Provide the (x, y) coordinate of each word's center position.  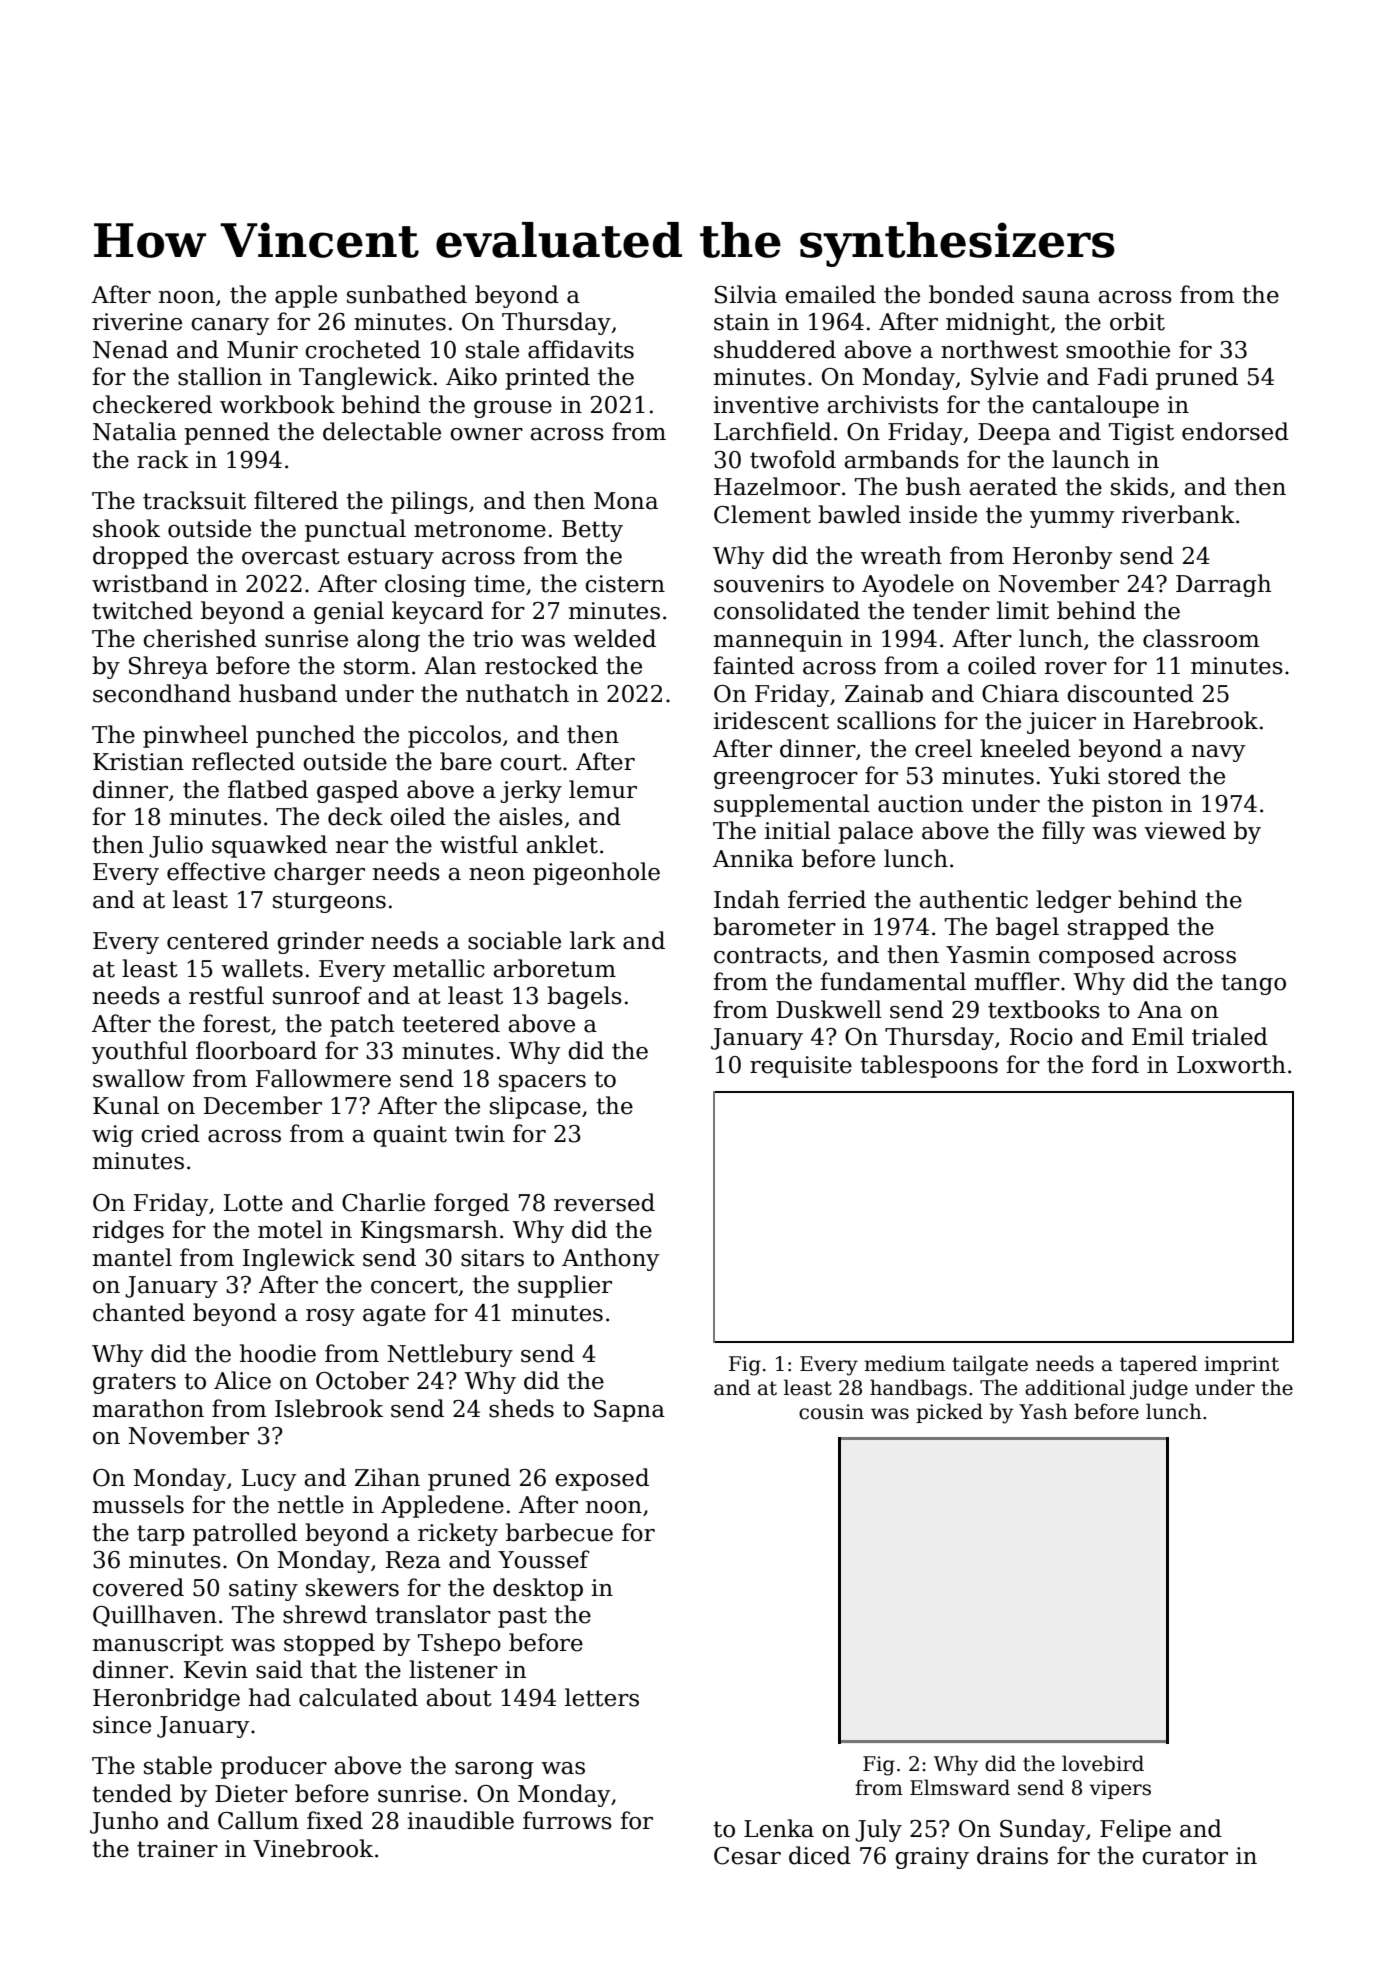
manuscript (158, 1645)
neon (497, 874)
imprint (1241, 1365)
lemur (603, 789)
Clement (762, 514)
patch (362, 1025)
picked (949, 1413)
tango (1253, 984)
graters (134, 1383)
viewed (1185, 830)
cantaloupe (1095, 406)
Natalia (135, 431)
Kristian (138, 762)
